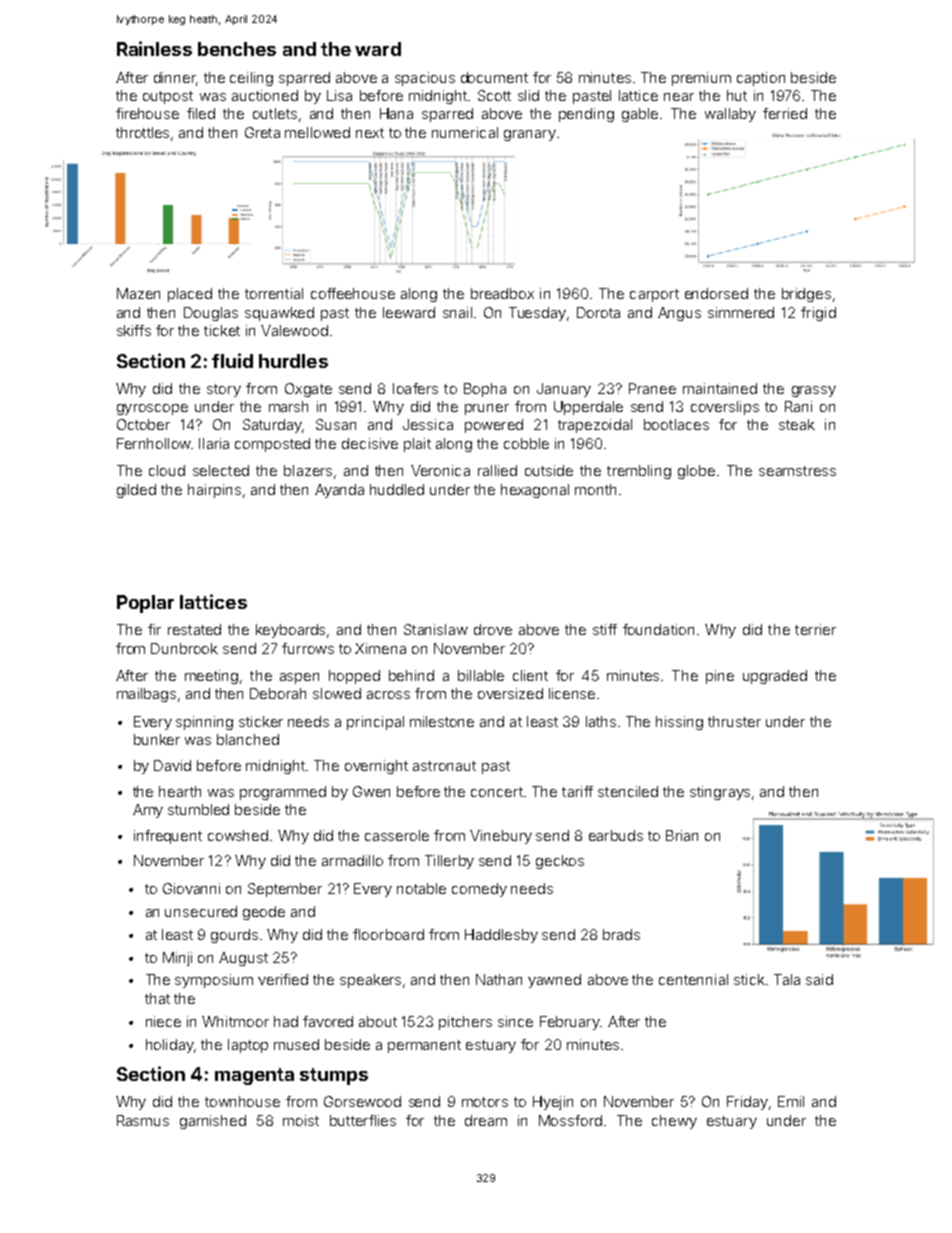 This page has width=952, height=1233. I want to click on breadbox, so click(502, 293).
